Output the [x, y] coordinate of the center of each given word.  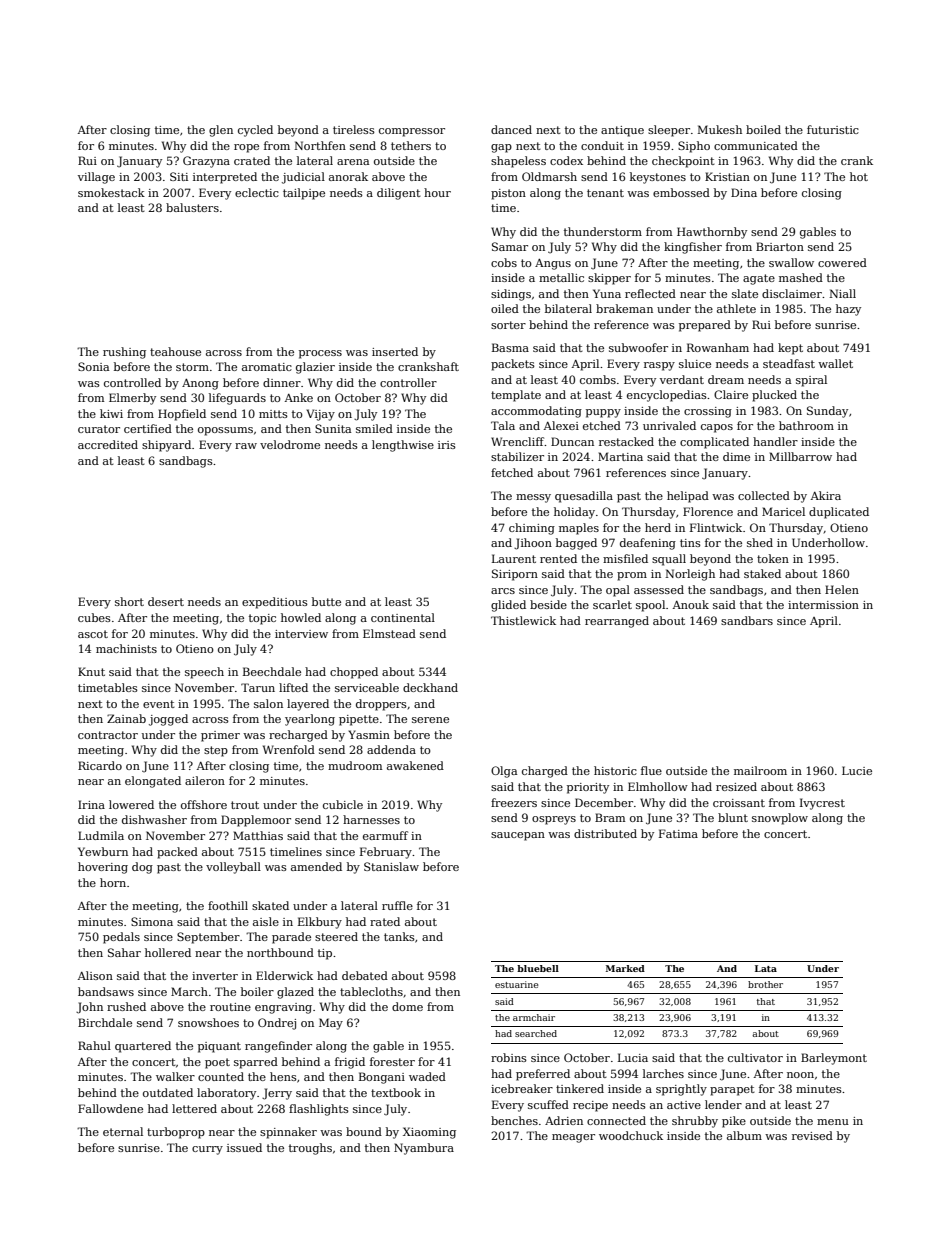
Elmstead [389, 633]
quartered [143, 1047]
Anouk [691, 604]
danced [511, 129]
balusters [192, 207]
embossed [681, 192]
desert [166, 601]
